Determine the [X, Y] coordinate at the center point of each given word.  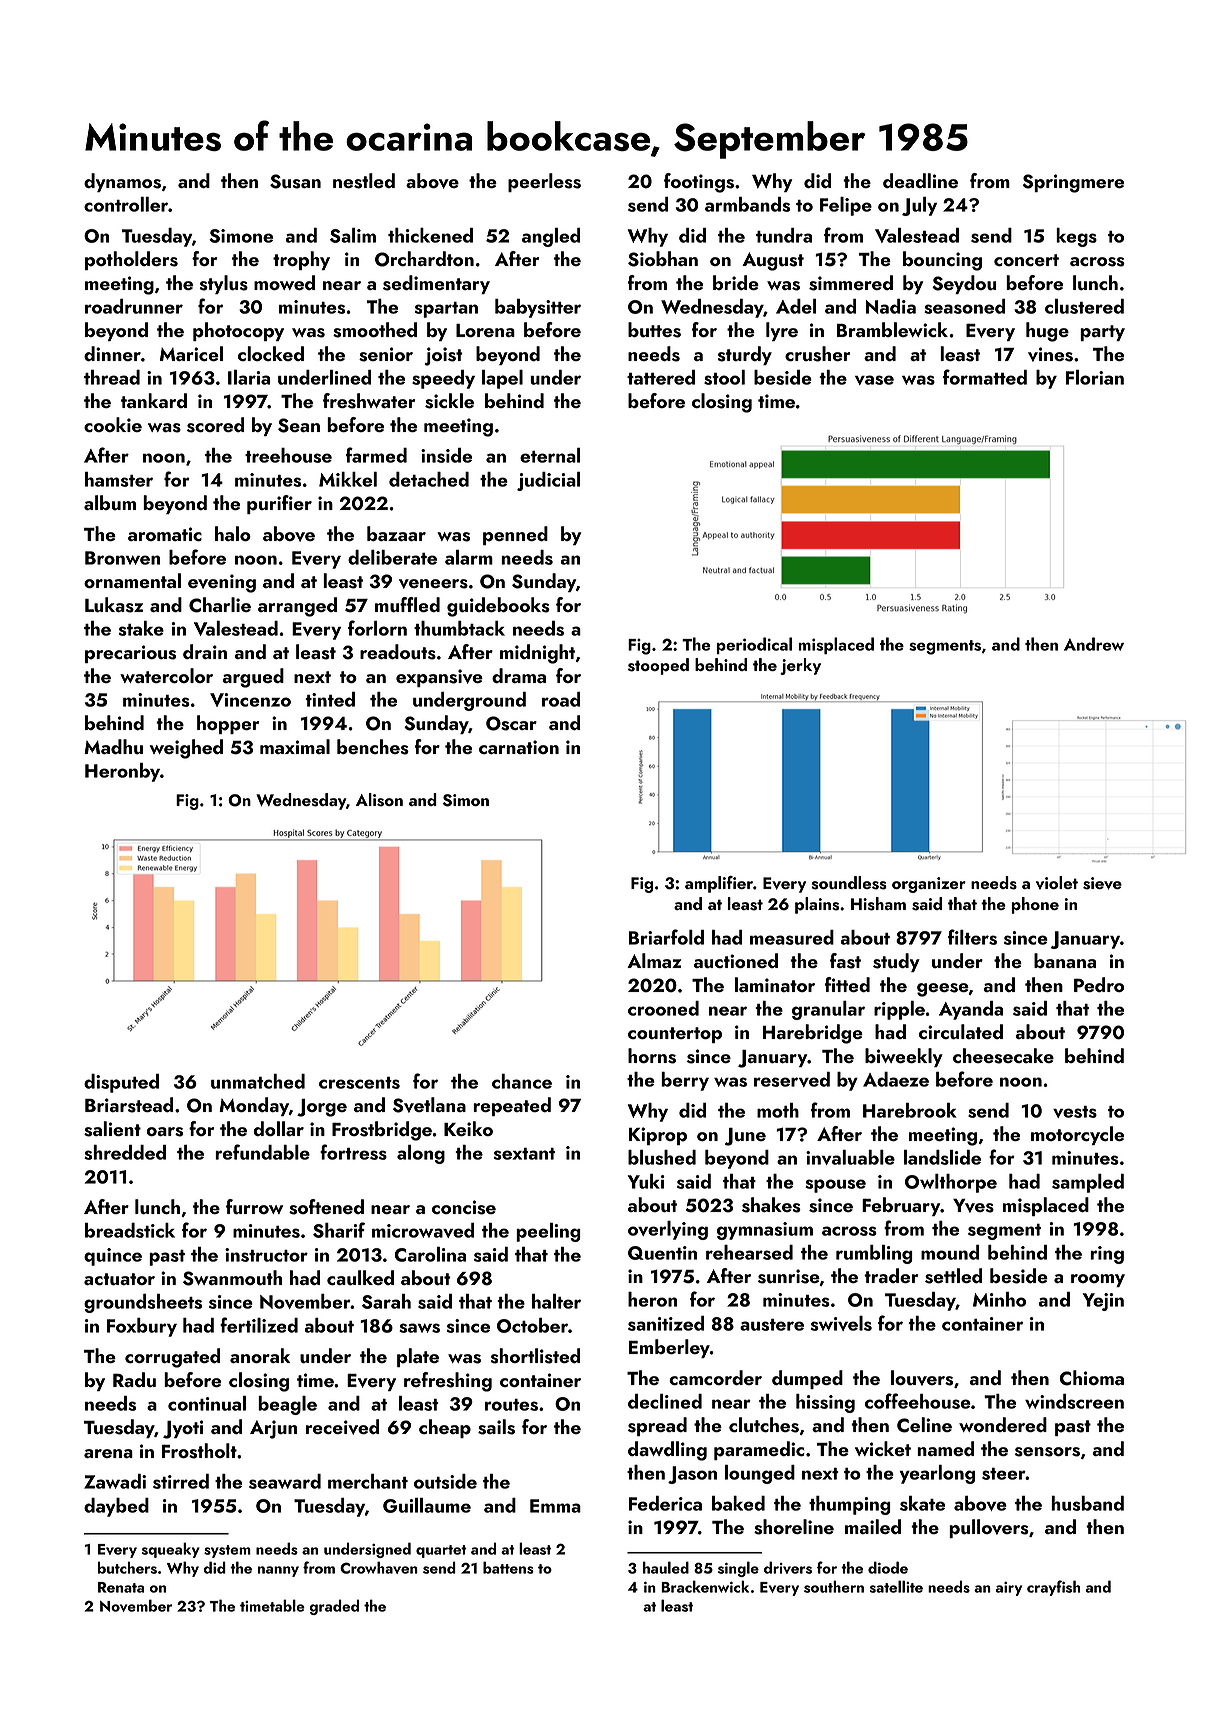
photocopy [238, 331]
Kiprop [658, 1136]
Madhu [113, 746]
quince [113, 1257]
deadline [920, 180]
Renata [121, 1587]
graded [334, 1607]
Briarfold [666, 937]
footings [699, 183]
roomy [1098, 1280]
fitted [847, 984]
